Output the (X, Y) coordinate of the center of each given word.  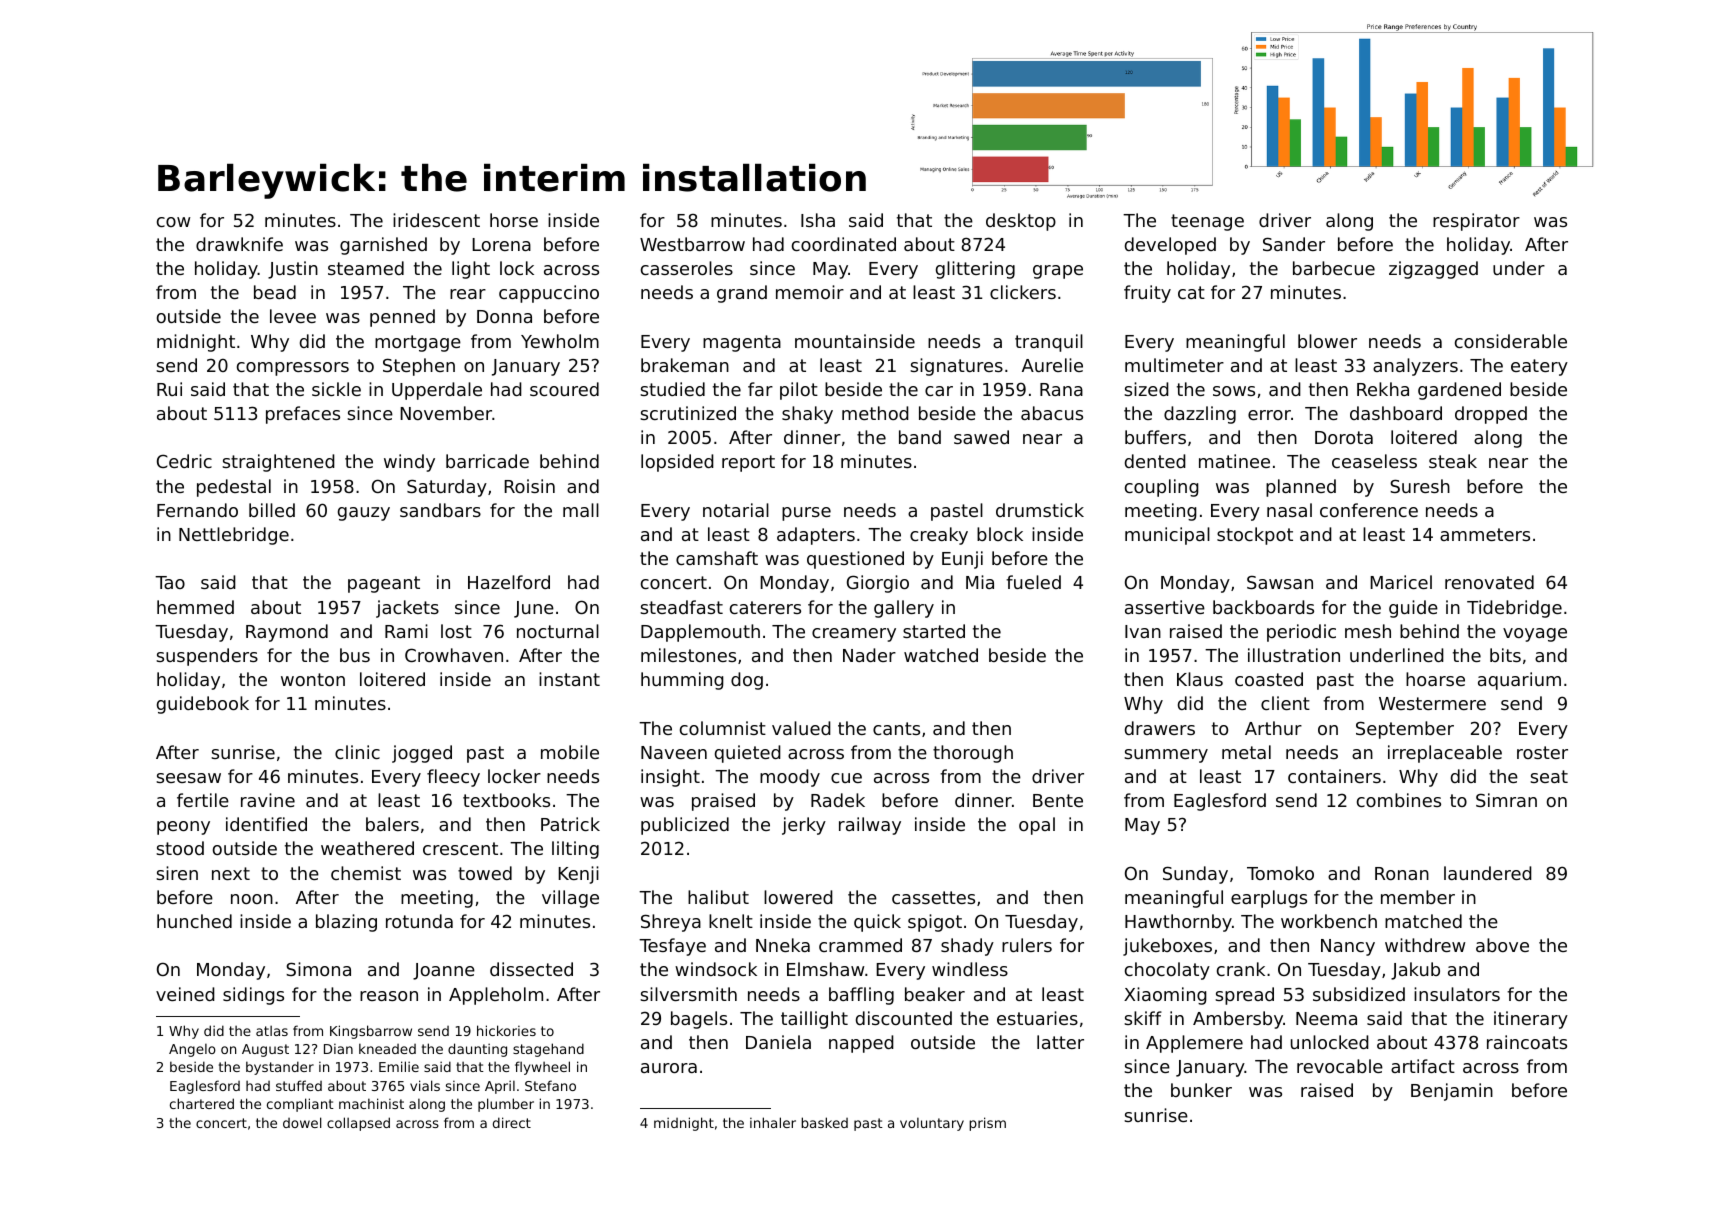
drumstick (1040, 510)
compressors (293, 369)
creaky (939, 536)
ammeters (1485, 534)
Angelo (192, 1050)
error (1269, 415)
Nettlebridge (234, 536)
